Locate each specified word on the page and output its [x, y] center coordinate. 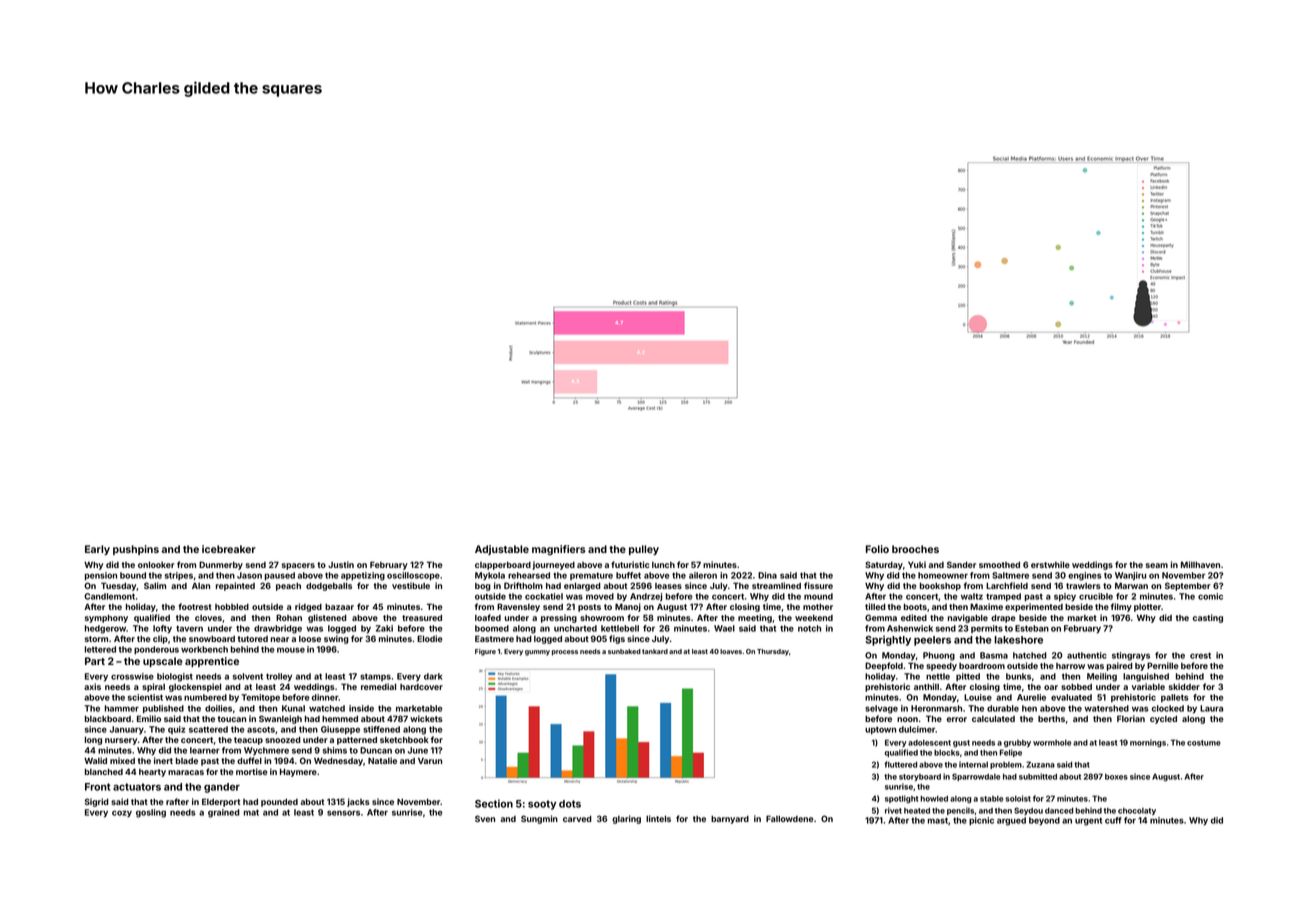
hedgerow [105, 629]
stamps [375, 677]
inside [361, 708]
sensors [343, 813]
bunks [1018, 676]
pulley [644, 550]
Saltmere [1010, 575]
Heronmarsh [936, 708]
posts [589, 608]
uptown [880, 731]
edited [914, 617]
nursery [121, 741]
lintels [658, 818]
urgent [1088, 821]
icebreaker [229, 549]
